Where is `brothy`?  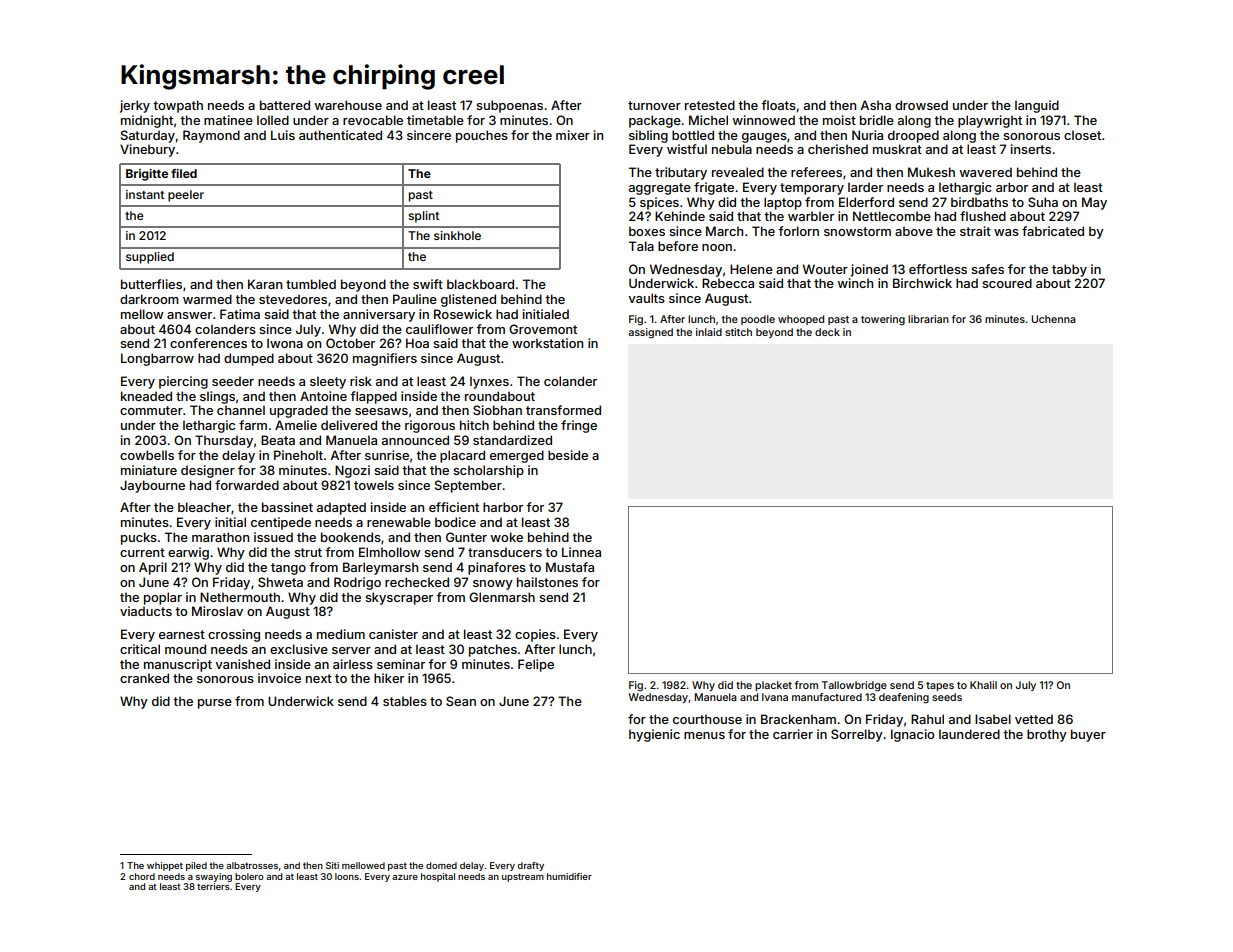
brothy is located at coordinates (1047, 735).
